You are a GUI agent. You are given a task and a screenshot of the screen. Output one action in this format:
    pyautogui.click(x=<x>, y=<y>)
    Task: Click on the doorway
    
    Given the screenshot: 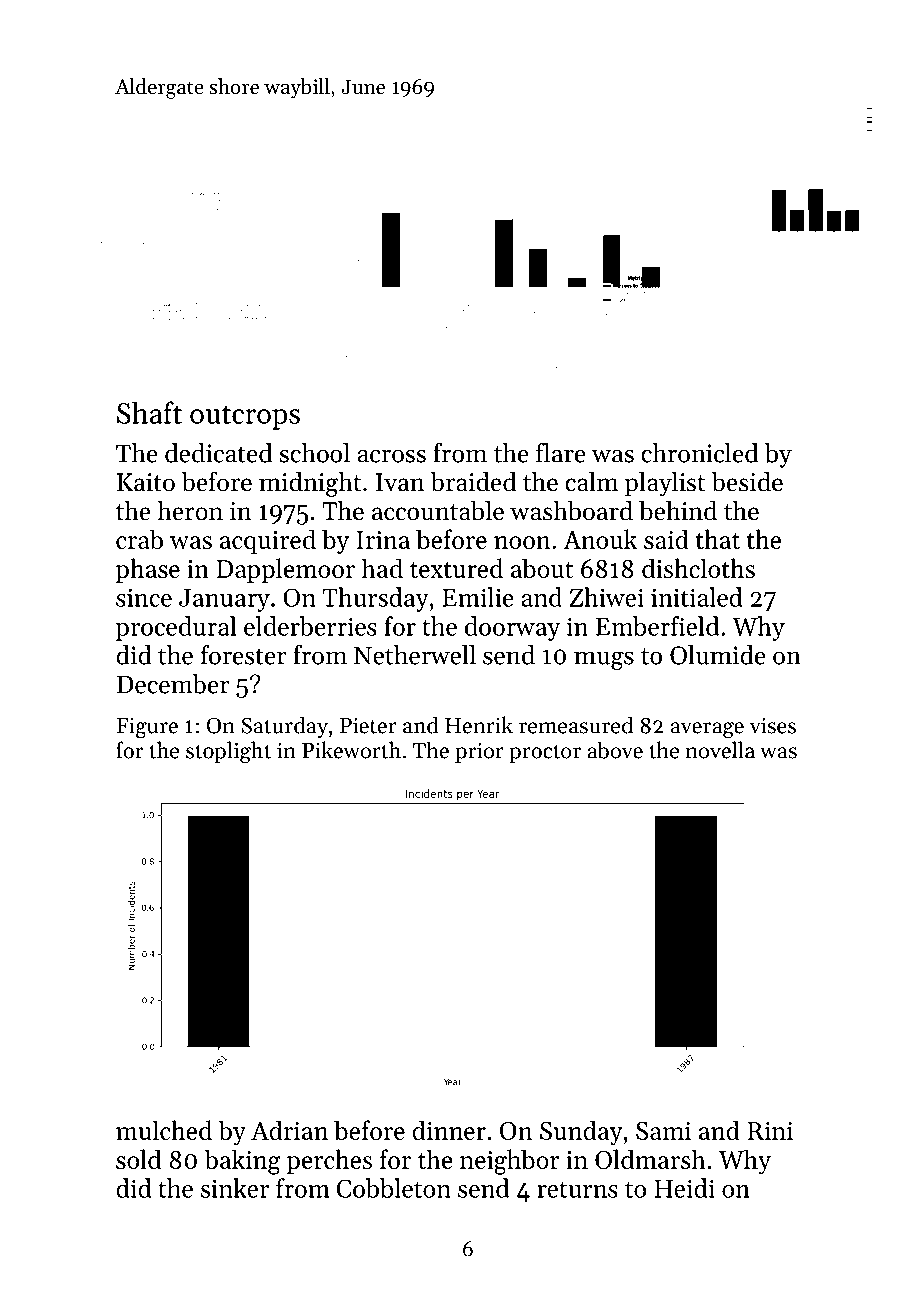 What is the action you would take?
    pyautogui.click(x=512, y=628)
